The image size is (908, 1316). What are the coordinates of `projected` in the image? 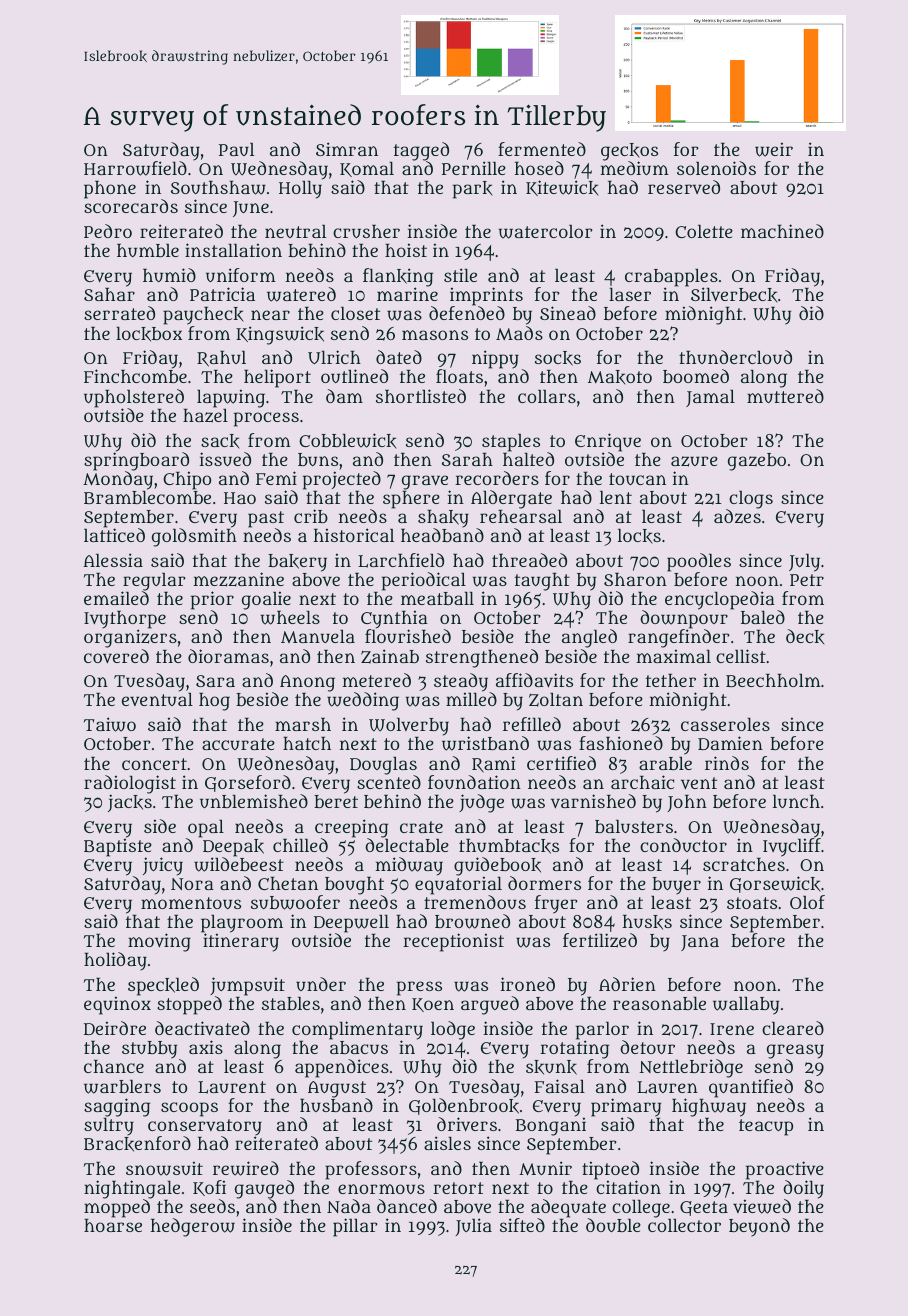 It's located at (342, 480).
